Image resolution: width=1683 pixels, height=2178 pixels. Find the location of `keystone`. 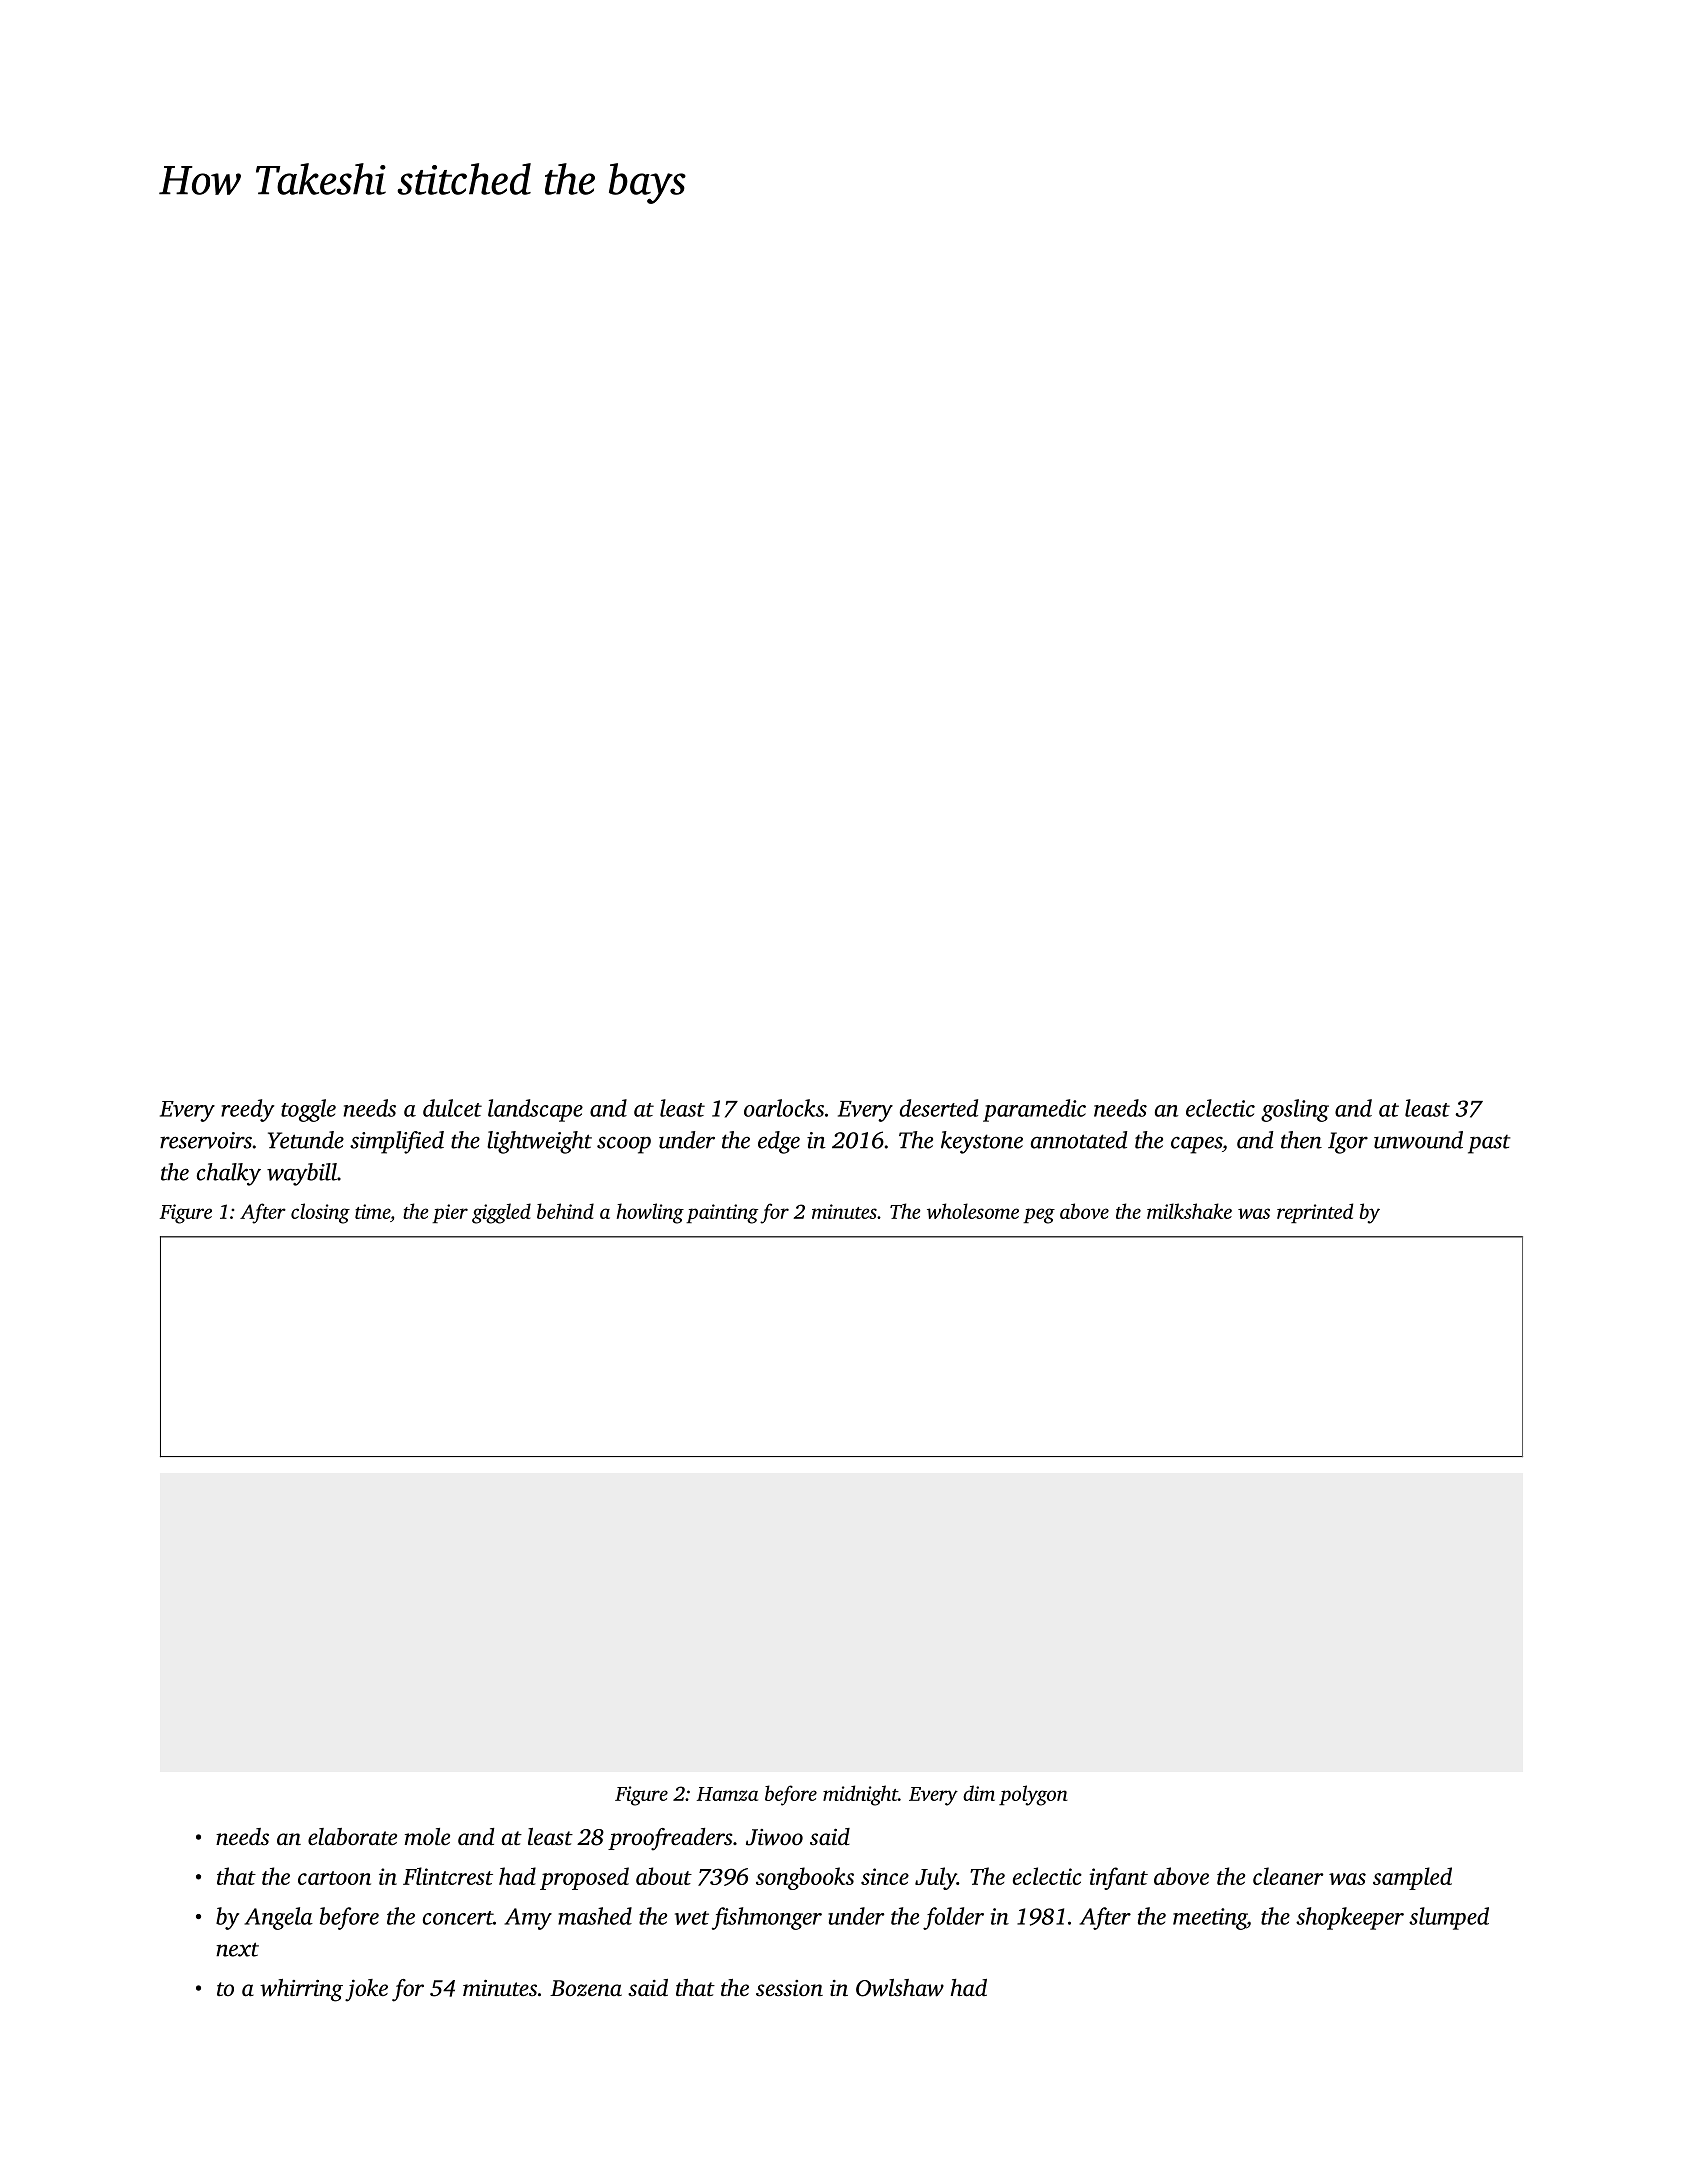

keystone is located at coordinates (982, 1142).
